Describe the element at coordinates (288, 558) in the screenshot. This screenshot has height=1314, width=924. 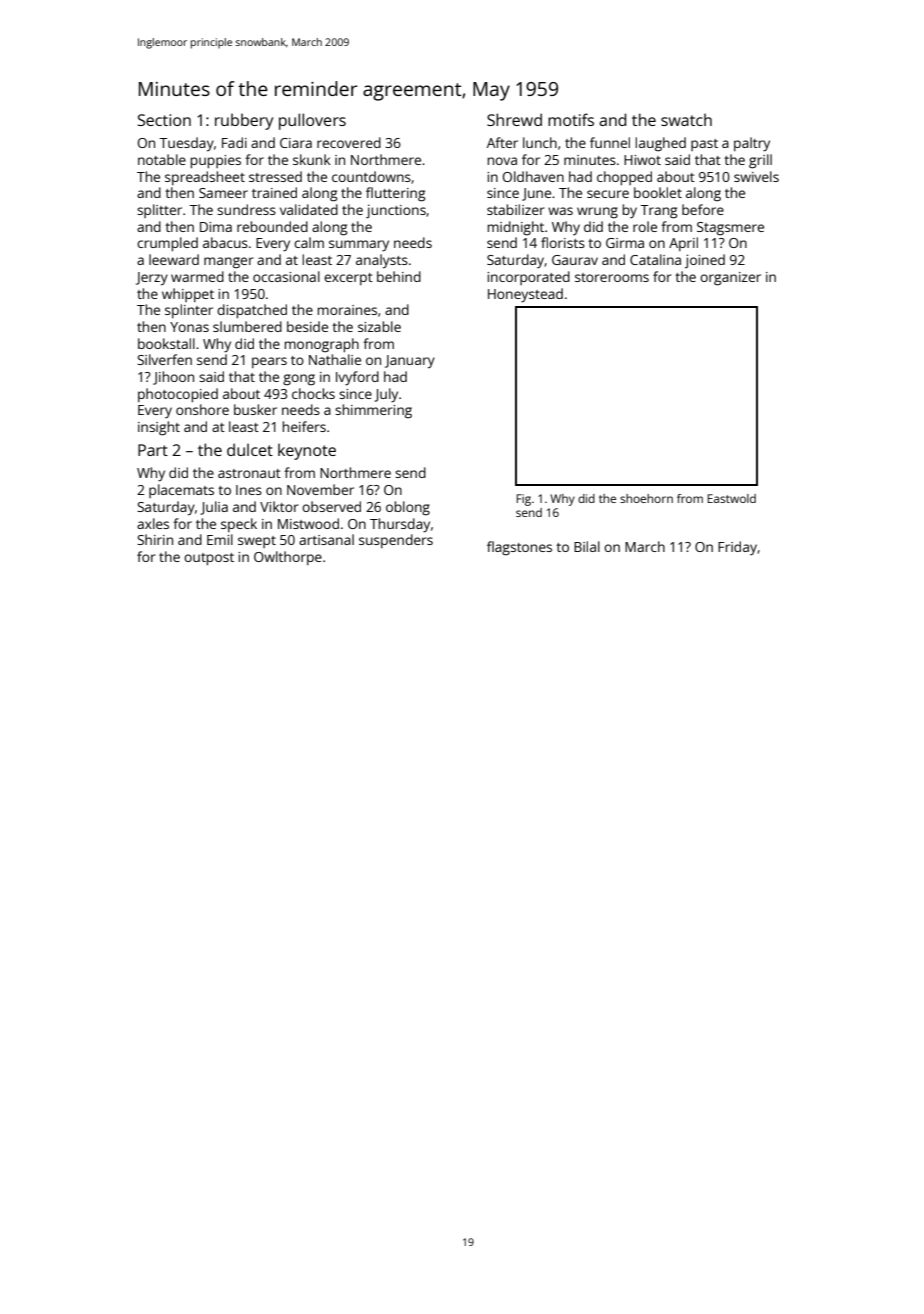
I see `Owlthorpe` at that location.
